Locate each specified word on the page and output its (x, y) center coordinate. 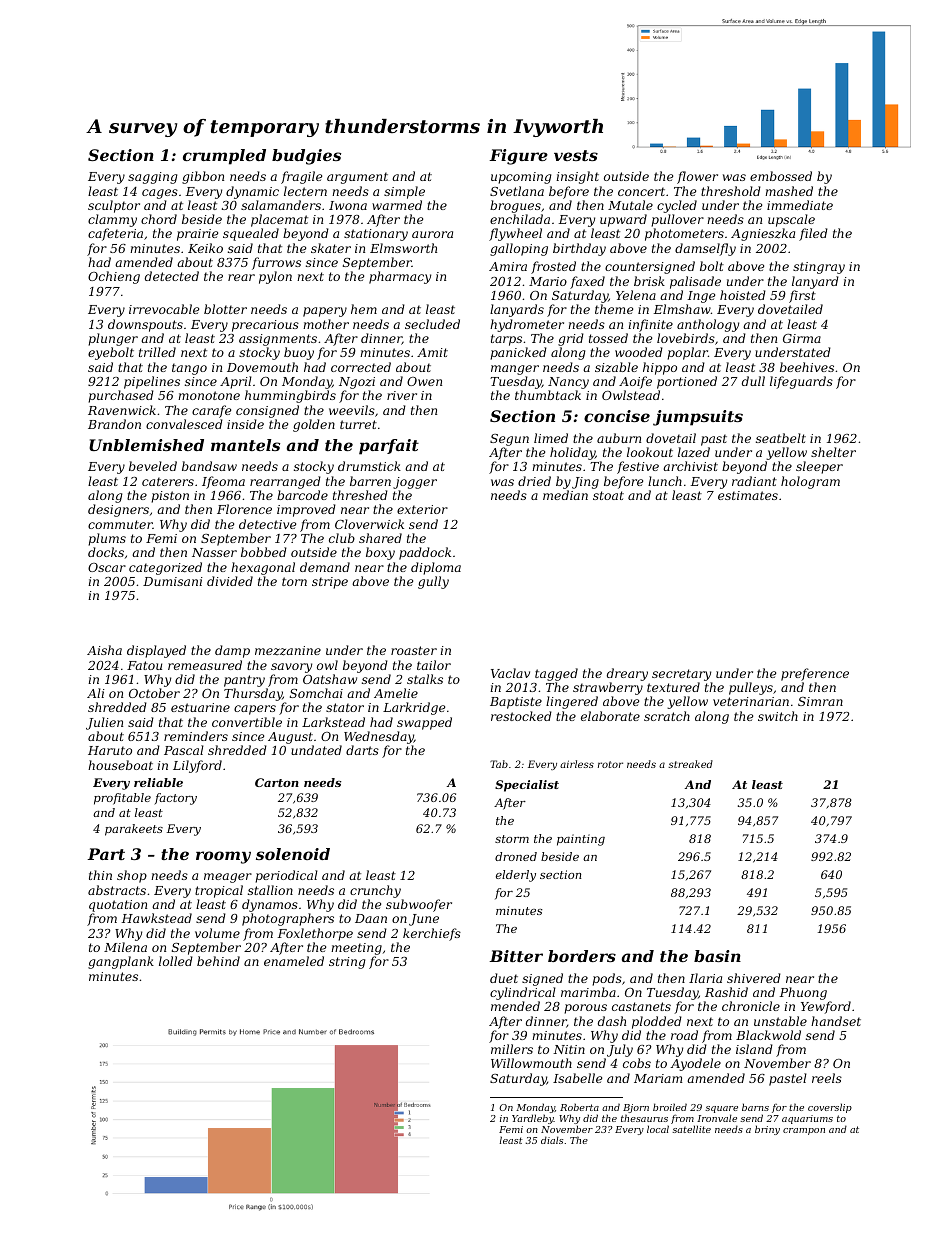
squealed (251, 234)
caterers (168, 481)
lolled (176, 961)
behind (218, 961)
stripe (330, 583)
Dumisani (173, 581)
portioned (687, 382)
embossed (781, 176)
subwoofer (419, 905)
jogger (415, 483)
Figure (518, 157)
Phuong (803, 993)
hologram (810, 482)
